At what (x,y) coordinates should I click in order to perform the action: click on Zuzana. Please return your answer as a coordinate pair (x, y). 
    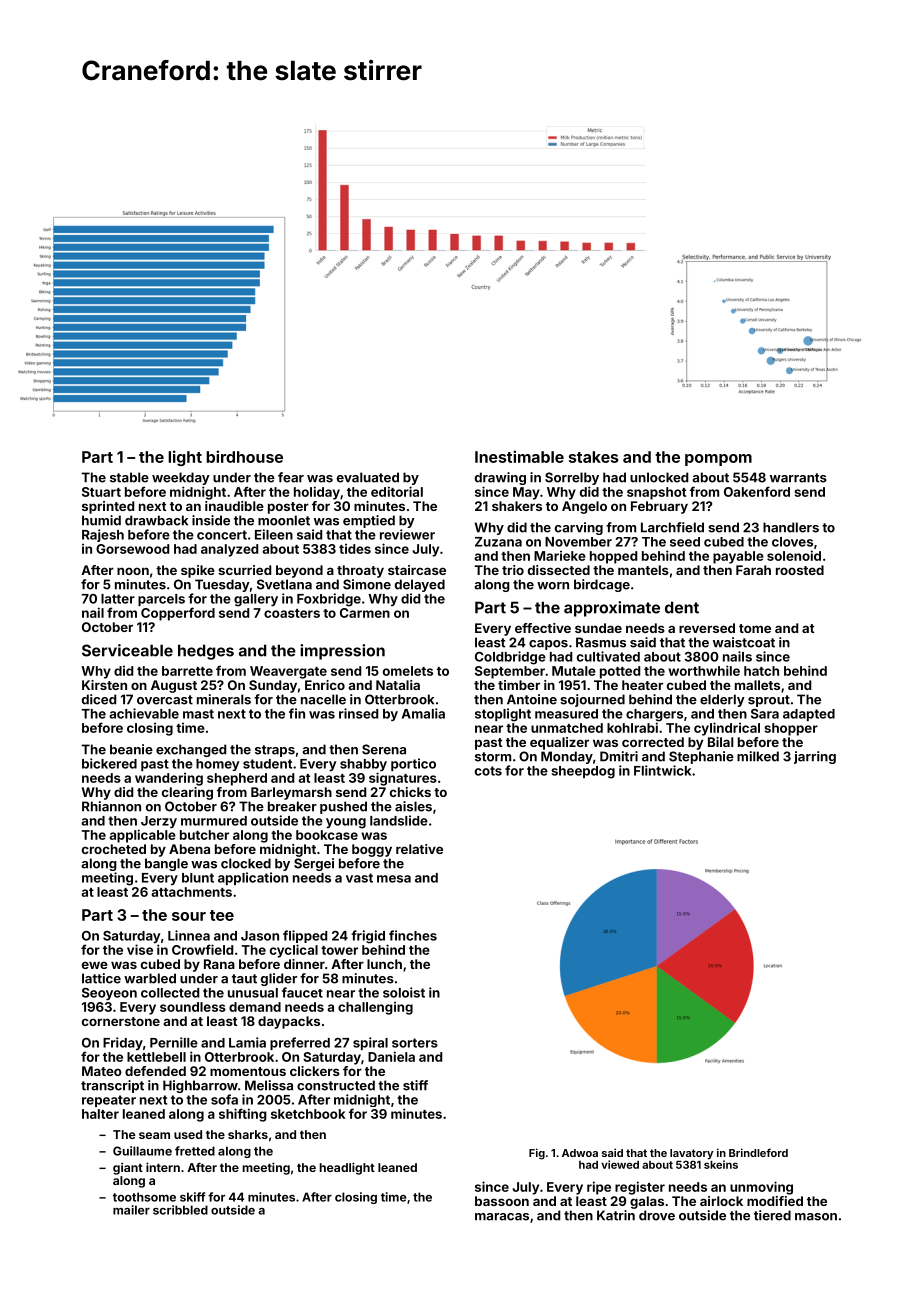
    Looking at the image, I should click on (498, 542).
